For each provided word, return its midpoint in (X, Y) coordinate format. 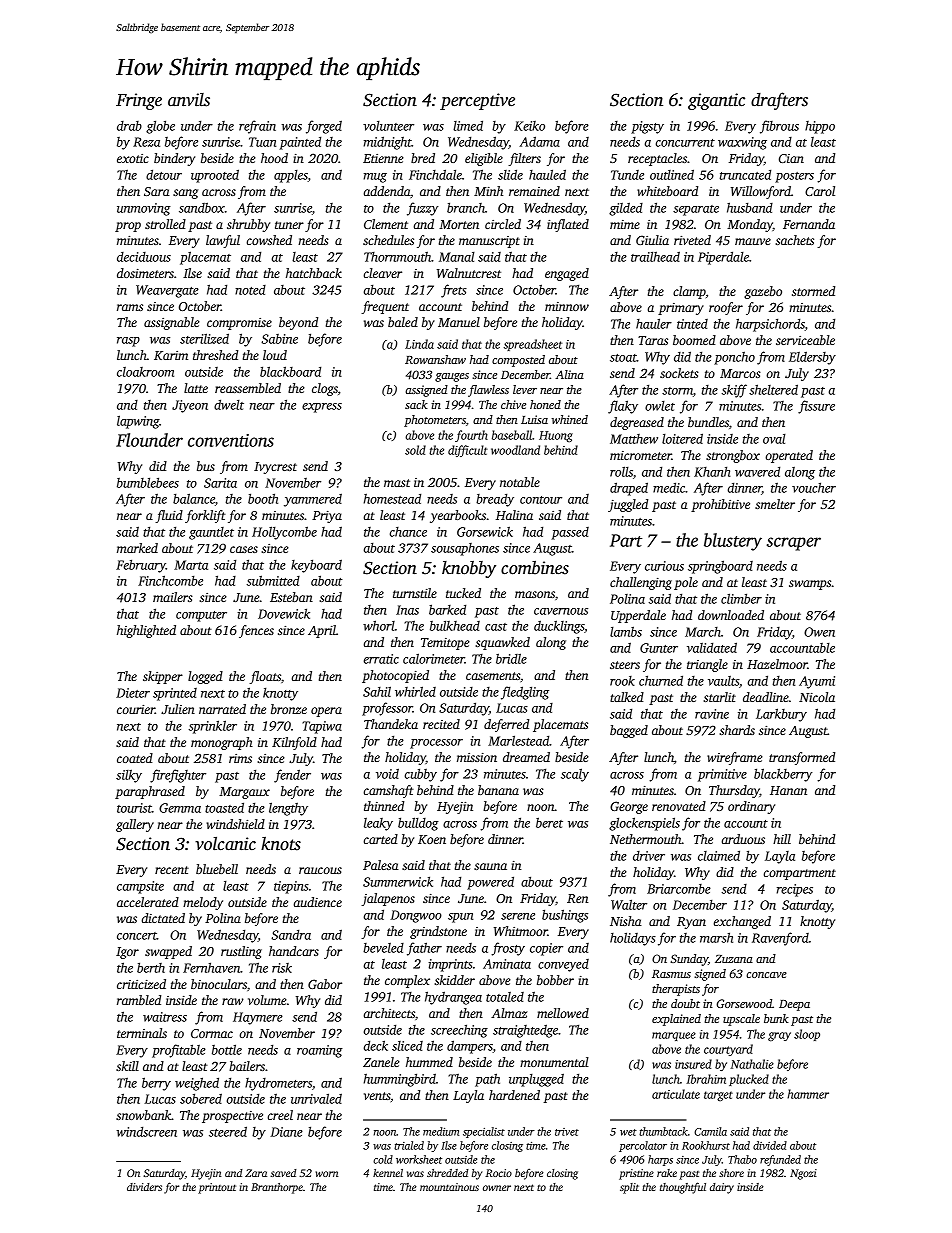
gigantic (716, 101)
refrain (257, 127)
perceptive (477, 101)
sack (416, 404)
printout (217, 1188)
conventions (231, 440)
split (629, 1188)
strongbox (733, 456)
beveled (383, 948)
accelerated (148, 902)
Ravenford (780, 939)
